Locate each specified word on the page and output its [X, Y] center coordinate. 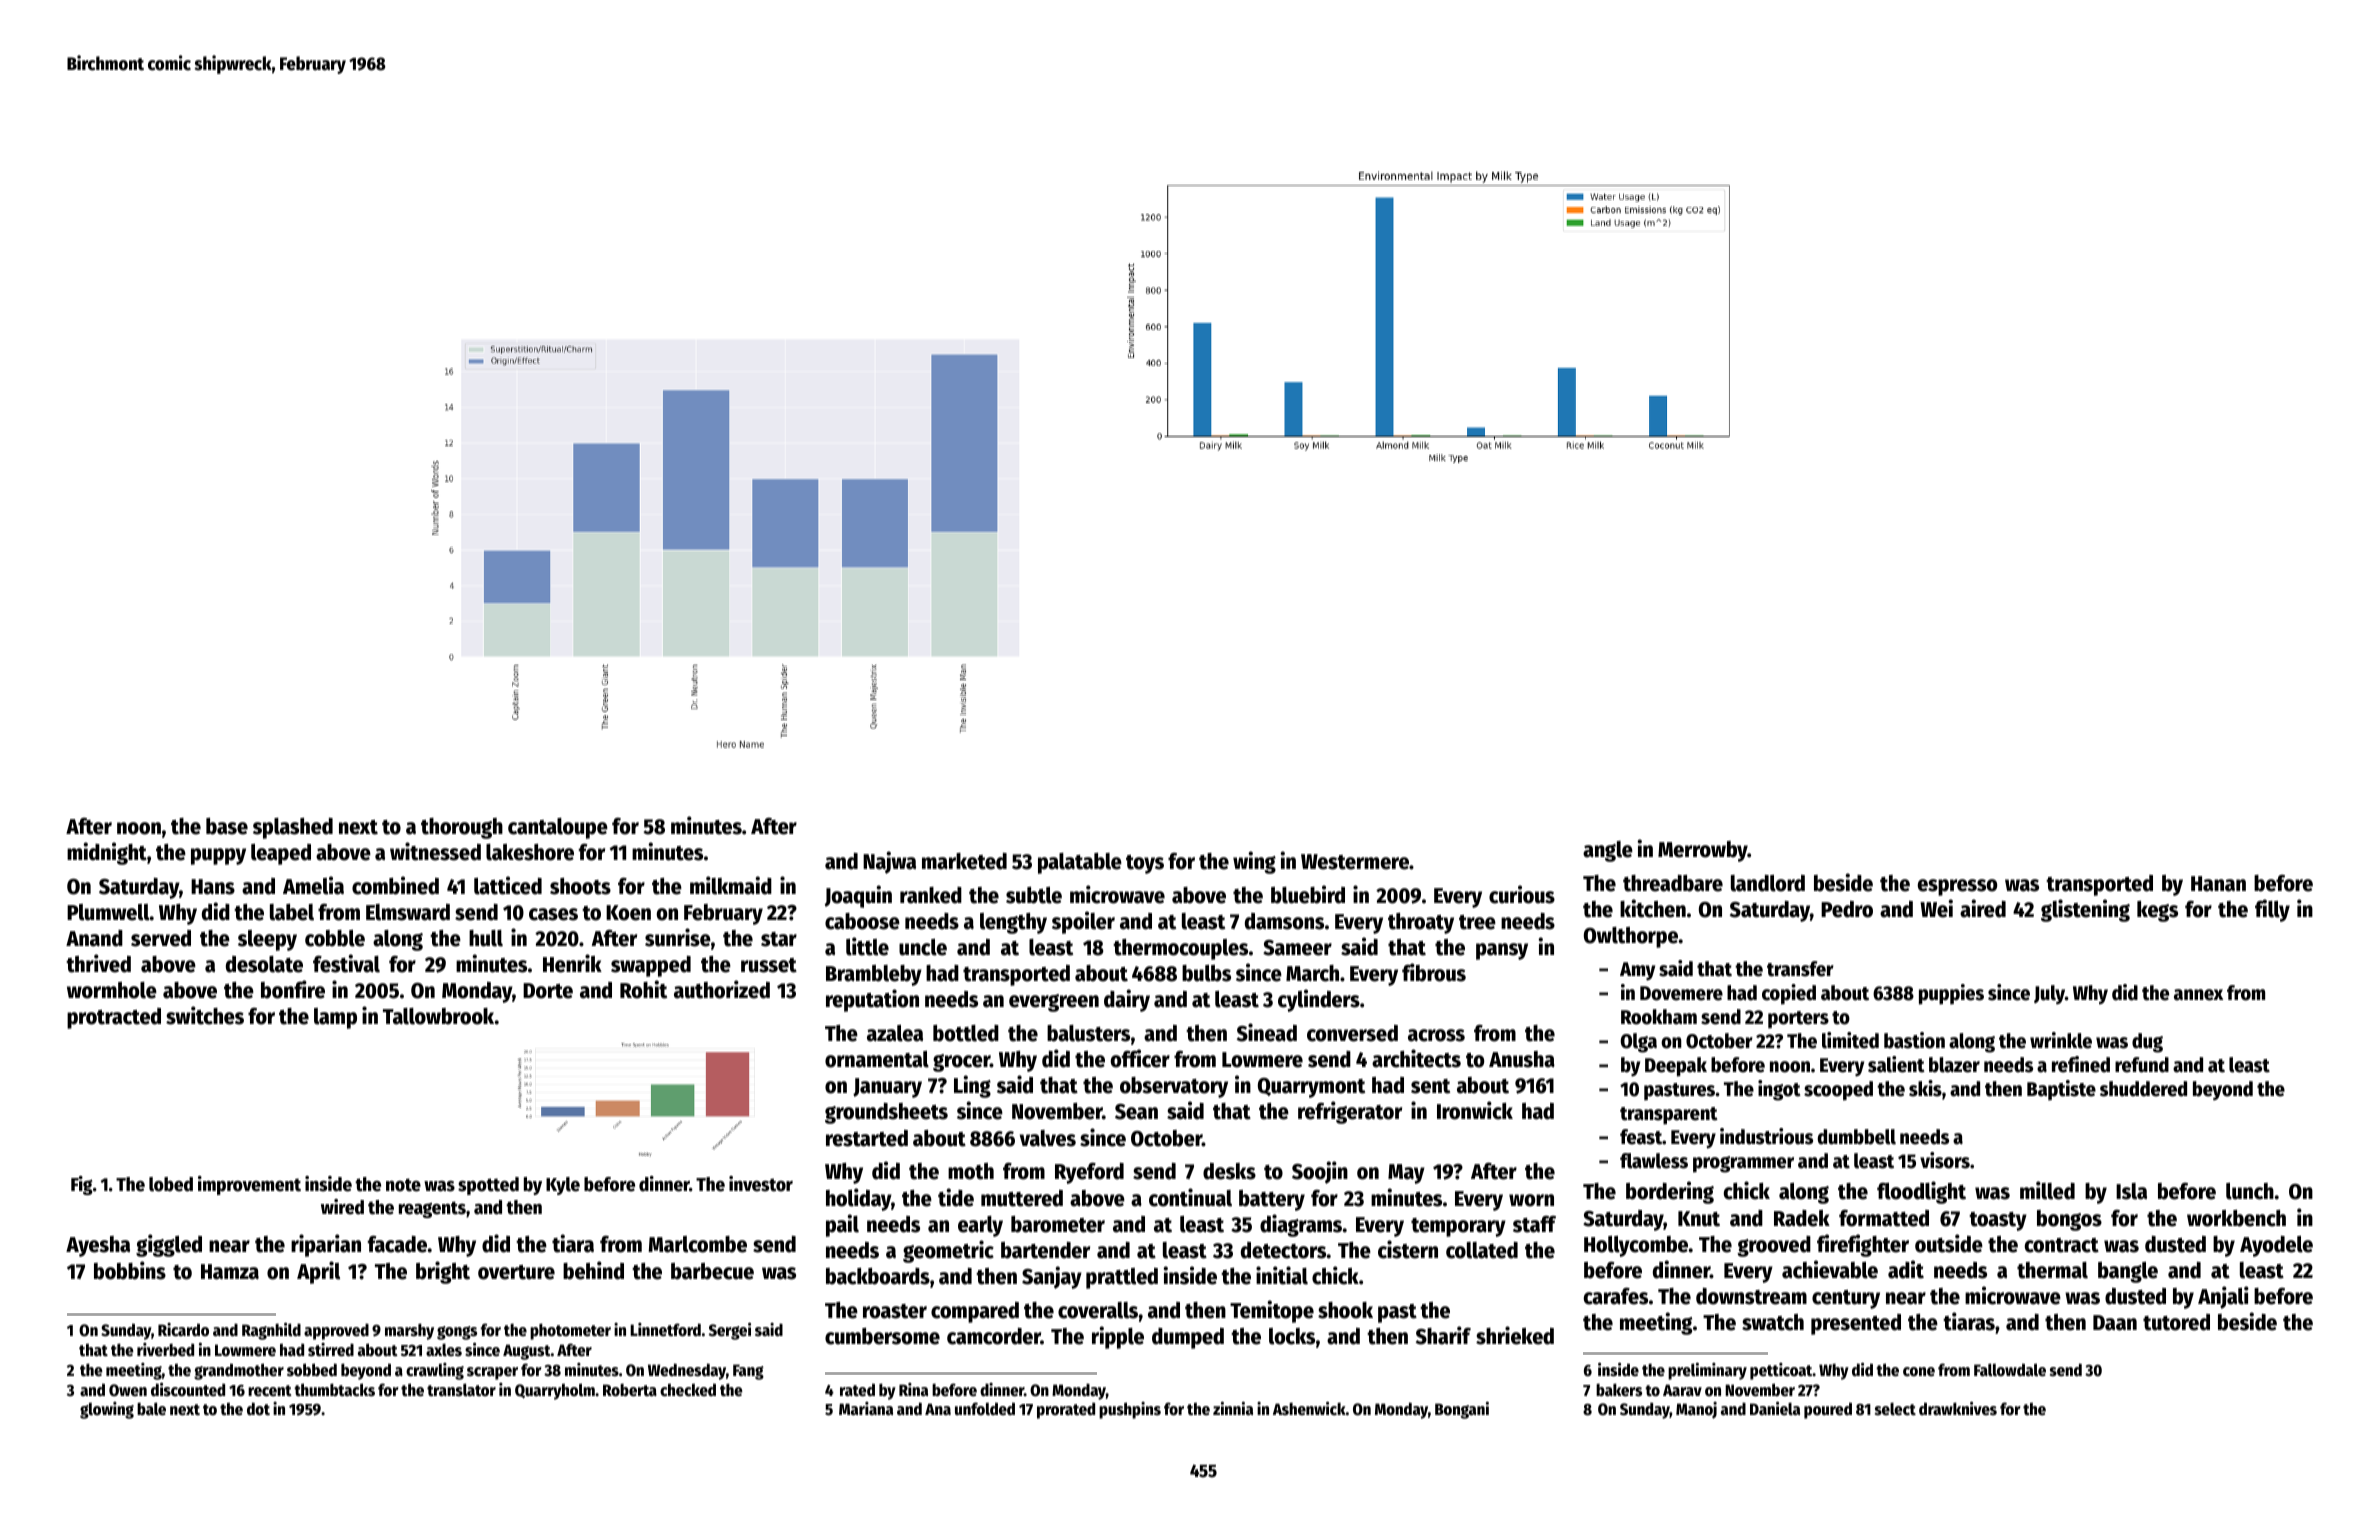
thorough [462, 828]
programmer [1743, 1164]
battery [1272, 1200]
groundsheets [886, 1113]
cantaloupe [558, 828]
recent [270, 1391]
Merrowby [1703, 851]
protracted [114, 1018]
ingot [1779, 1090]
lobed [171, 1184]
